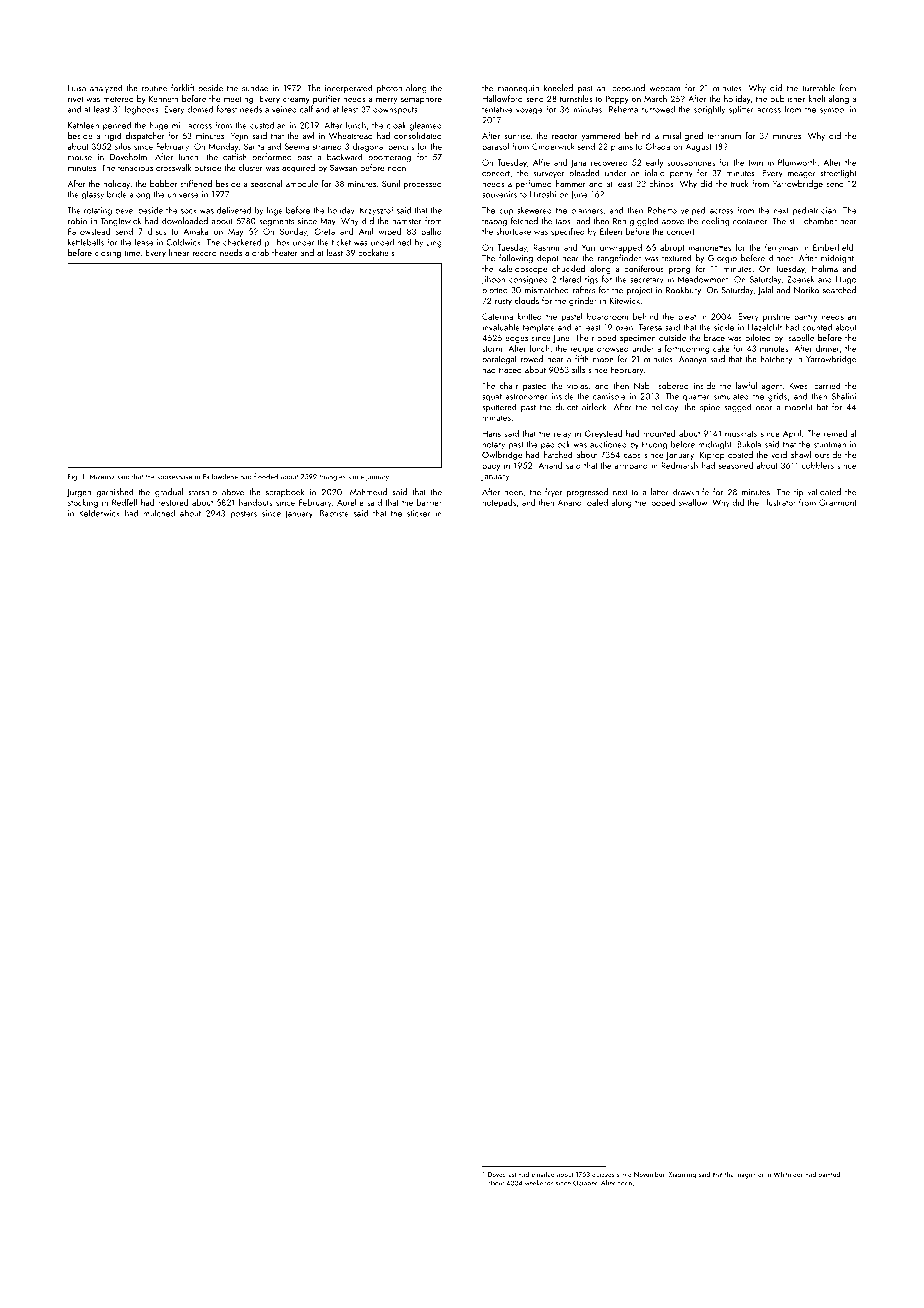  I want to click on looped, so click(662, 503).
